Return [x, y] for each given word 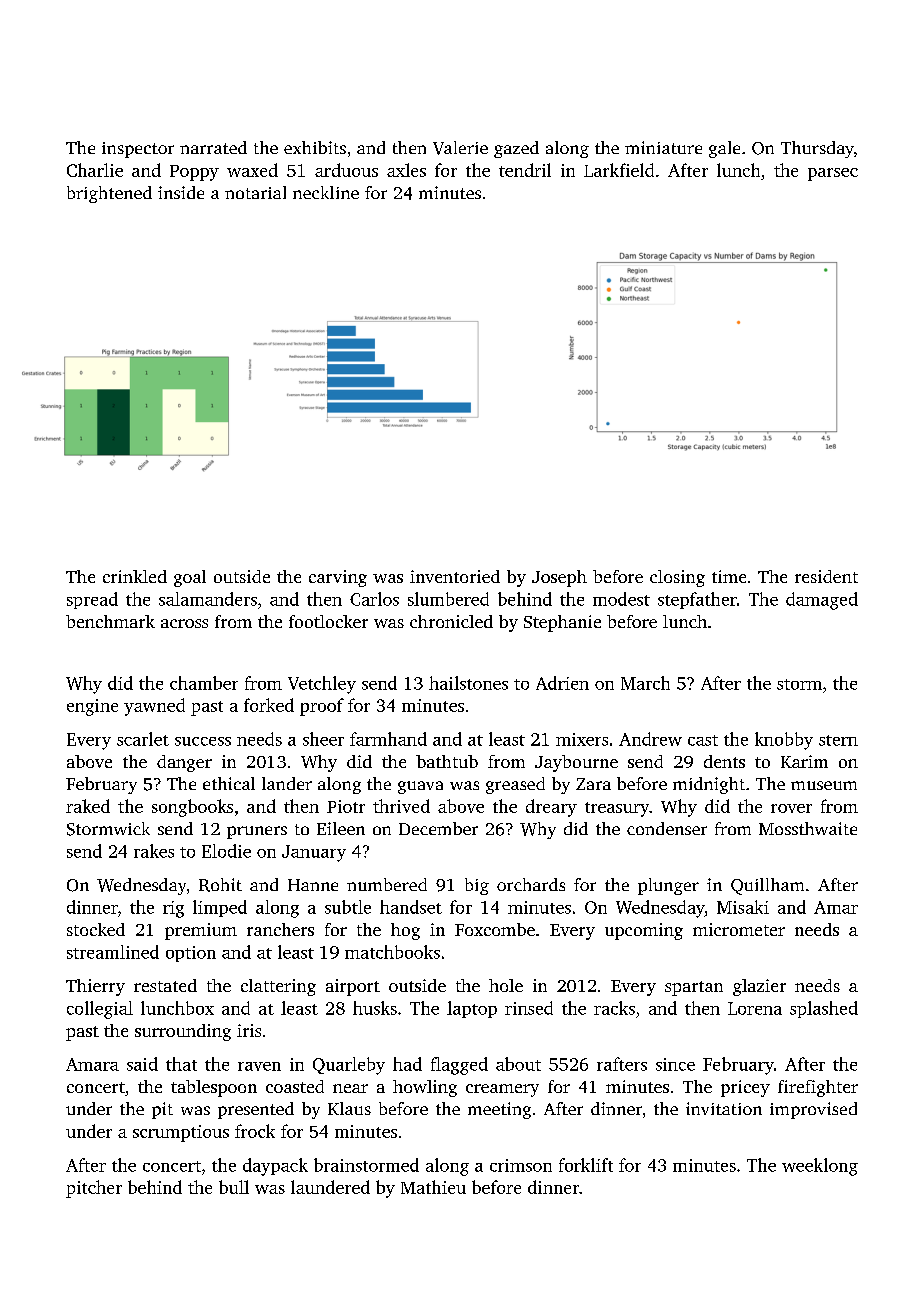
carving [338, 578]
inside [181, 192]
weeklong [820, 1167]
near [350, 1088]
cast [703, 740]
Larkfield [619, 170]
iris [249, 1030]
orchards [531, 884]
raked [88, 806]
